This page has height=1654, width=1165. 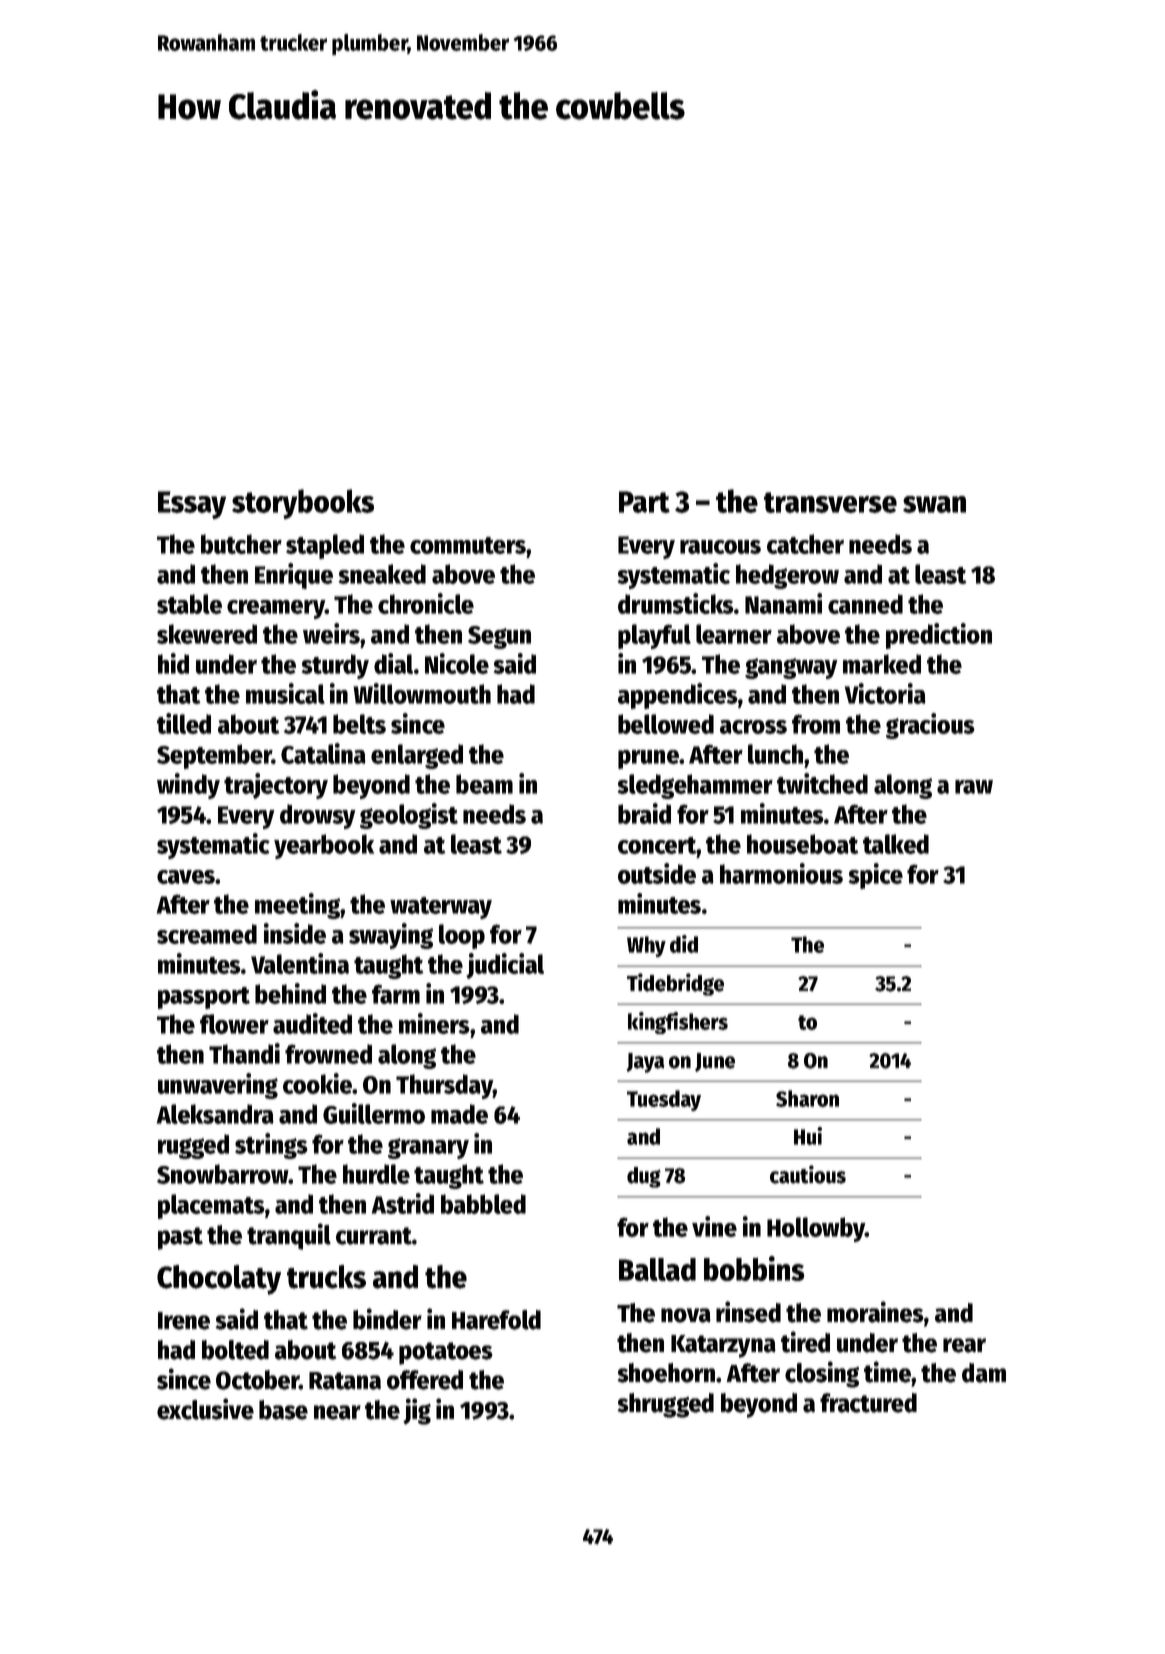 What do you see at coordinates (644, 502) in the page?
I see `Part` at bounding box center [644, 502].
